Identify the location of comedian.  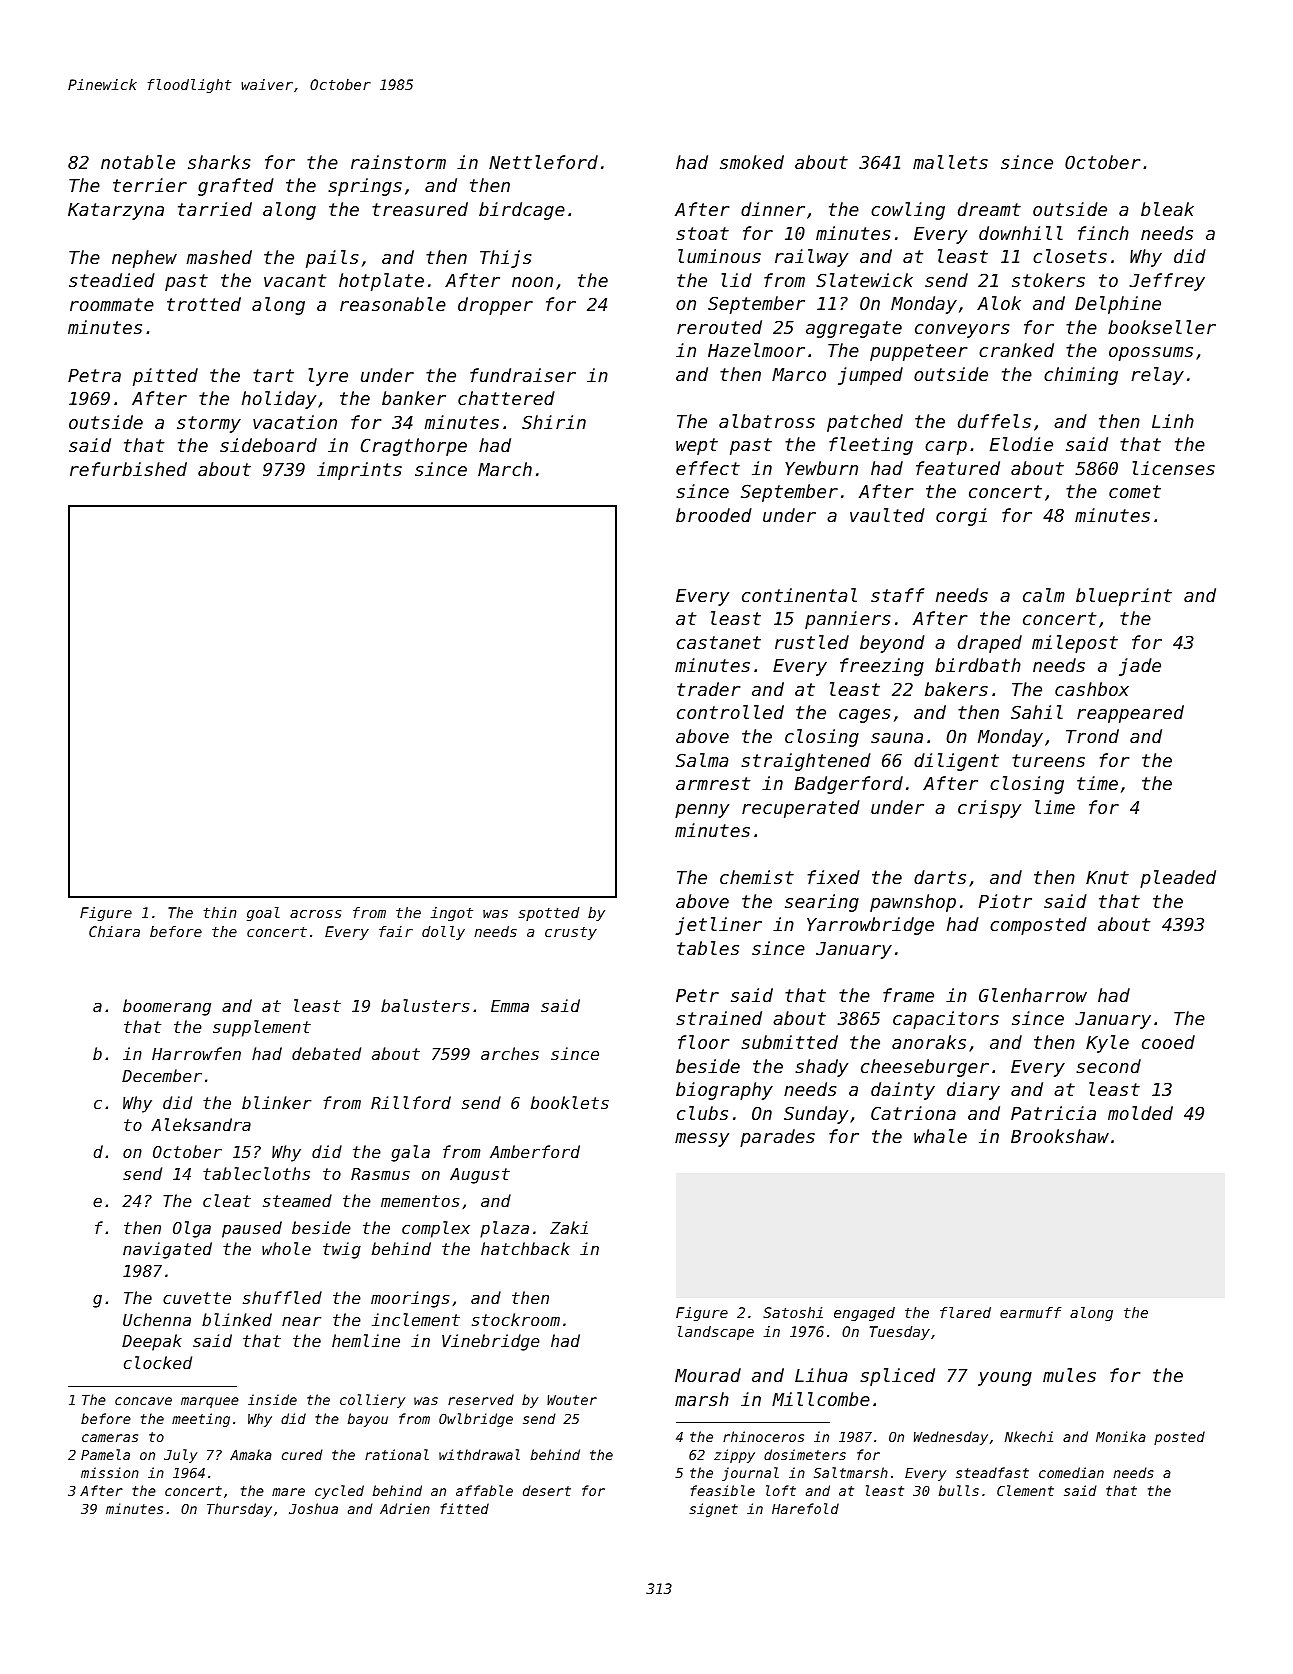
(1071, 1472).
